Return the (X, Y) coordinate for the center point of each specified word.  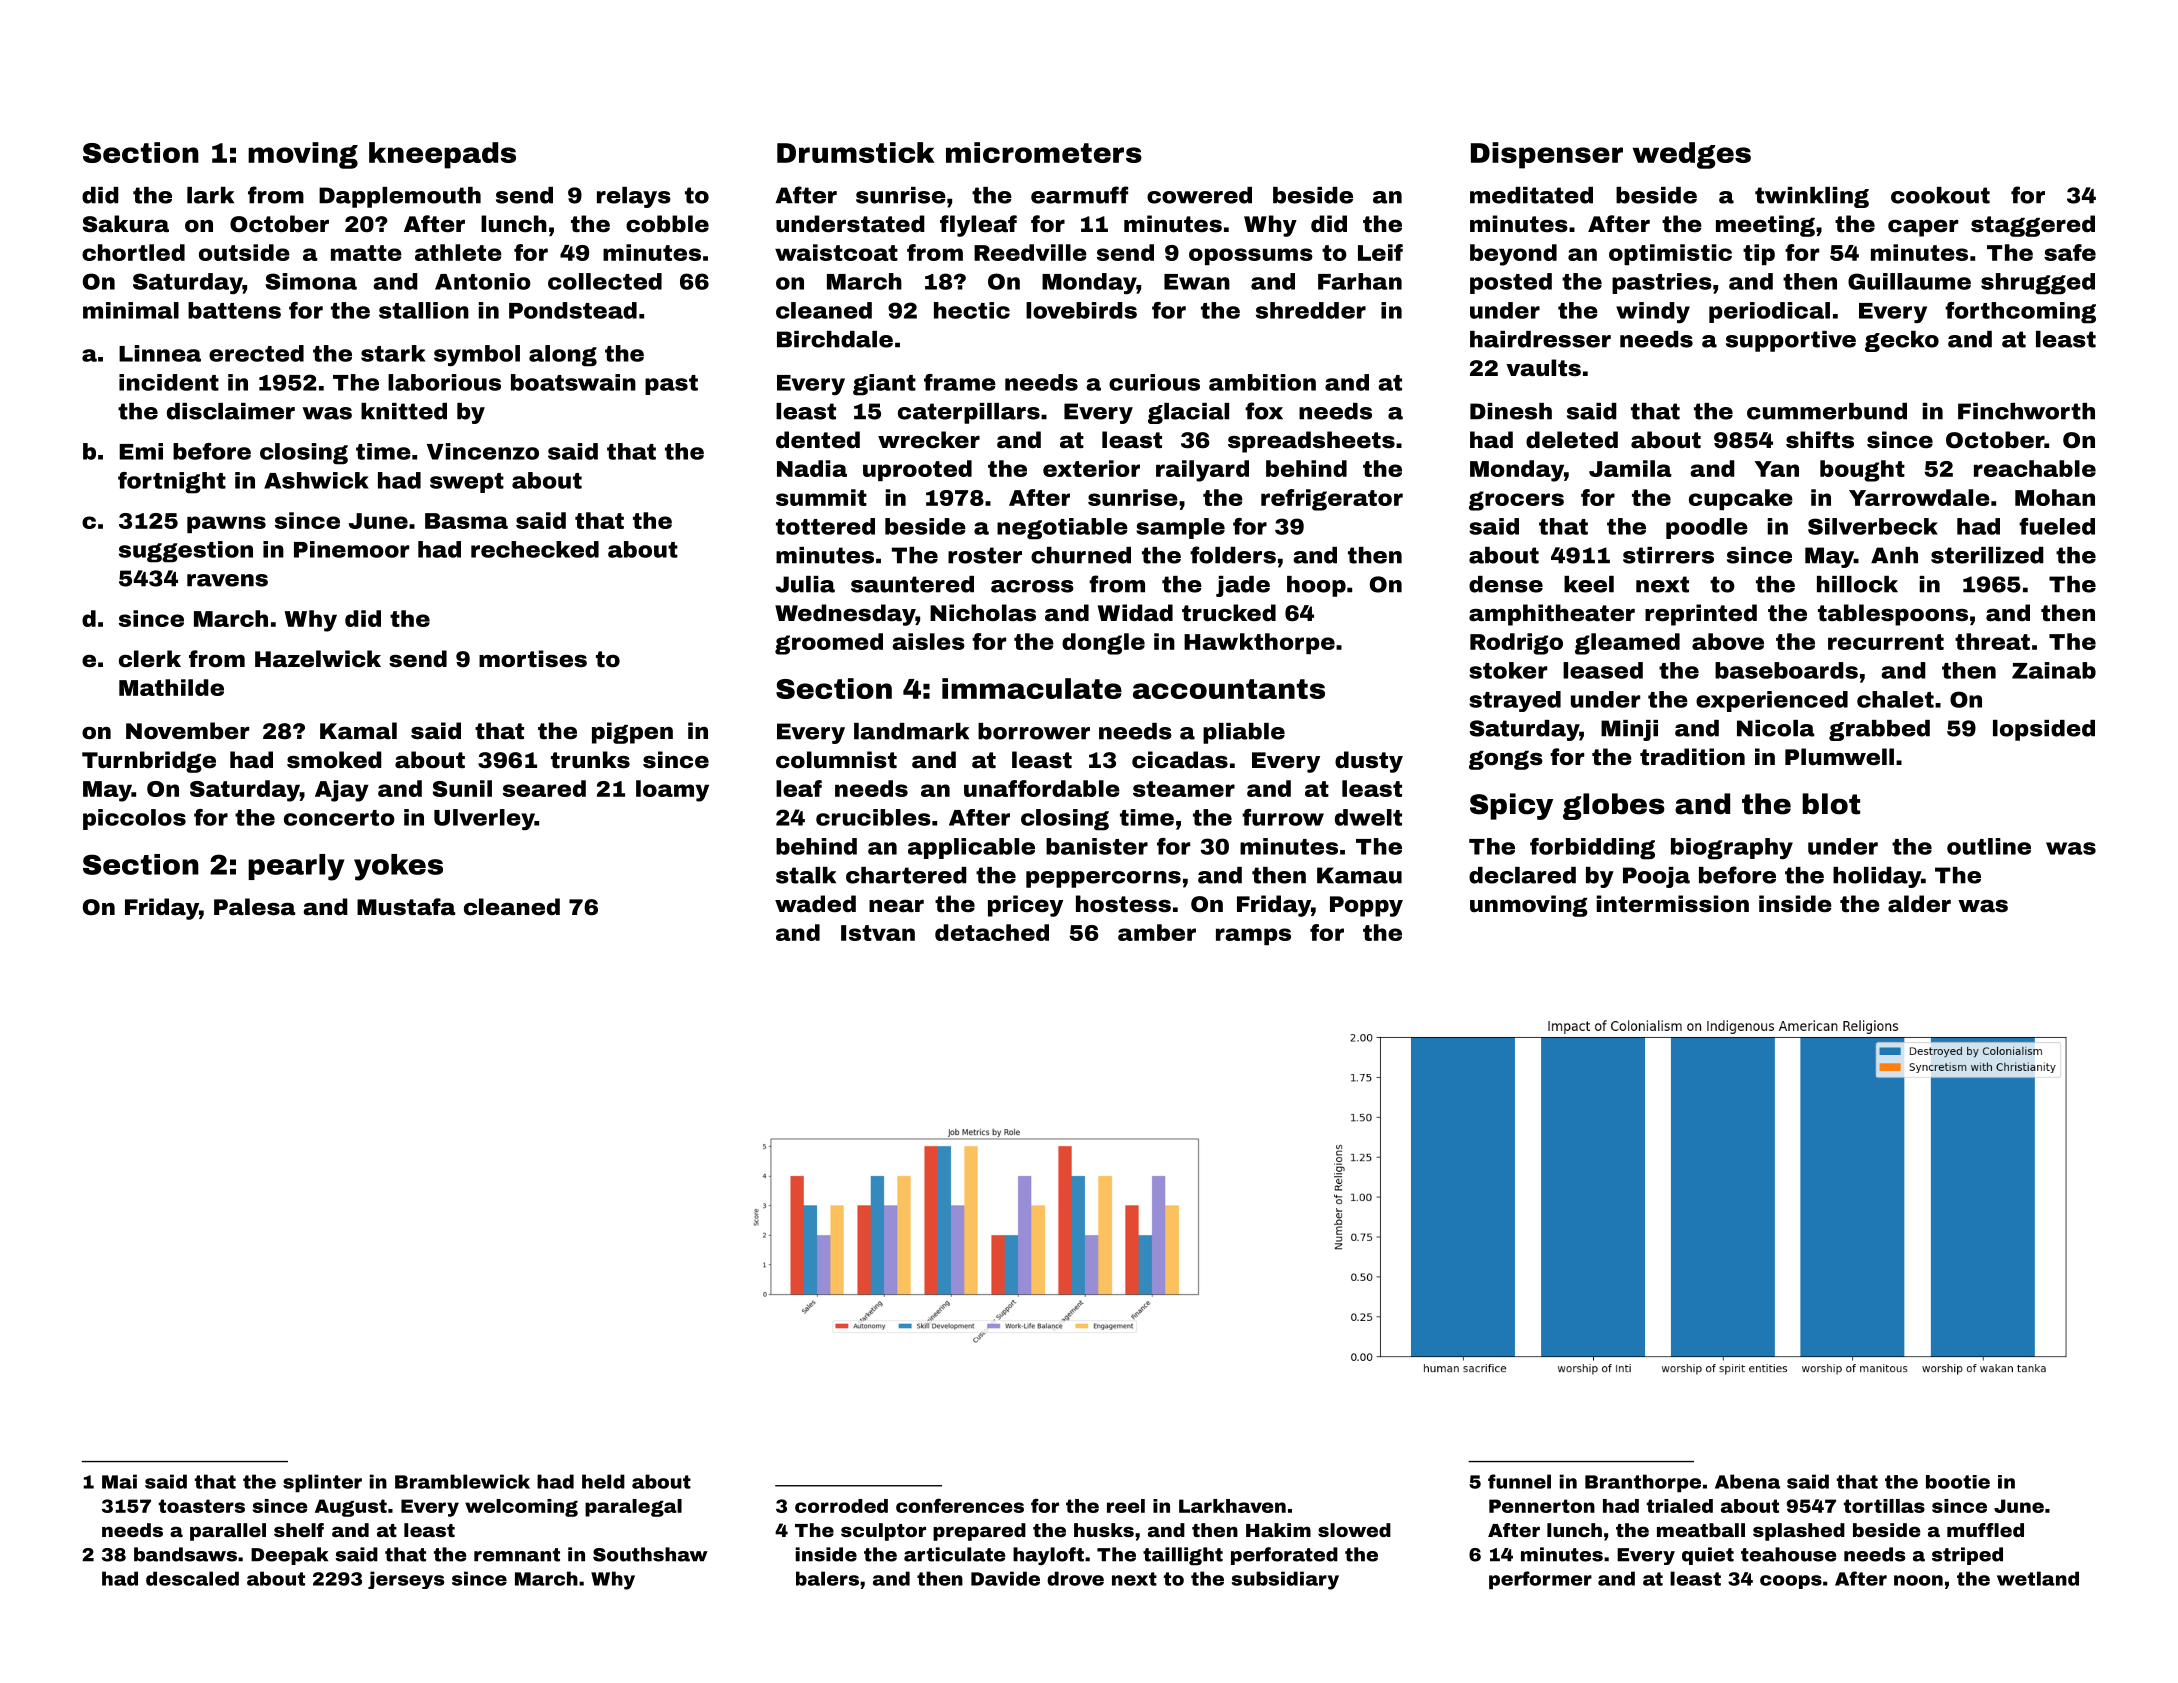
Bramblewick (462, 1481)
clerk (150, 659)
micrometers (1044, 152)
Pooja (1656, 877)
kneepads (442, 155)
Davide (1005, 1578)
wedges (1692, 155)
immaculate (1032, 688)
